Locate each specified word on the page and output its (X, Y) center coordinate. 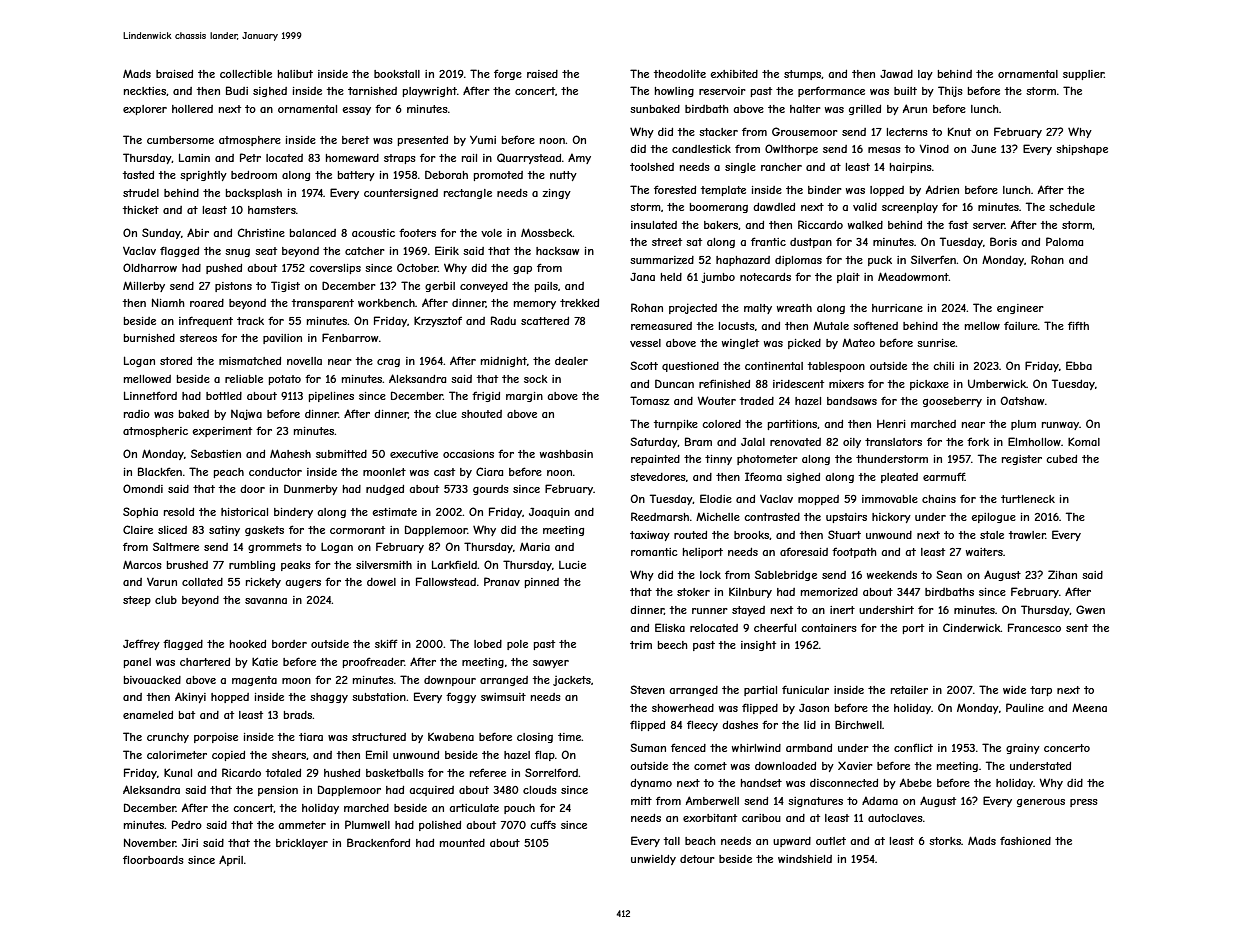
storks (945, 841)
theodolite (680, 74)
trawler (1027, 535)
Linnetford (150, 395)
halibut (295, 74)
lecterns (907, 132)
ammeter (302, 825)
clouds (540, 790)
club (166, 600)
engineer (1020, 309)
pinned (542, 583)
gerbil (440, 287)
